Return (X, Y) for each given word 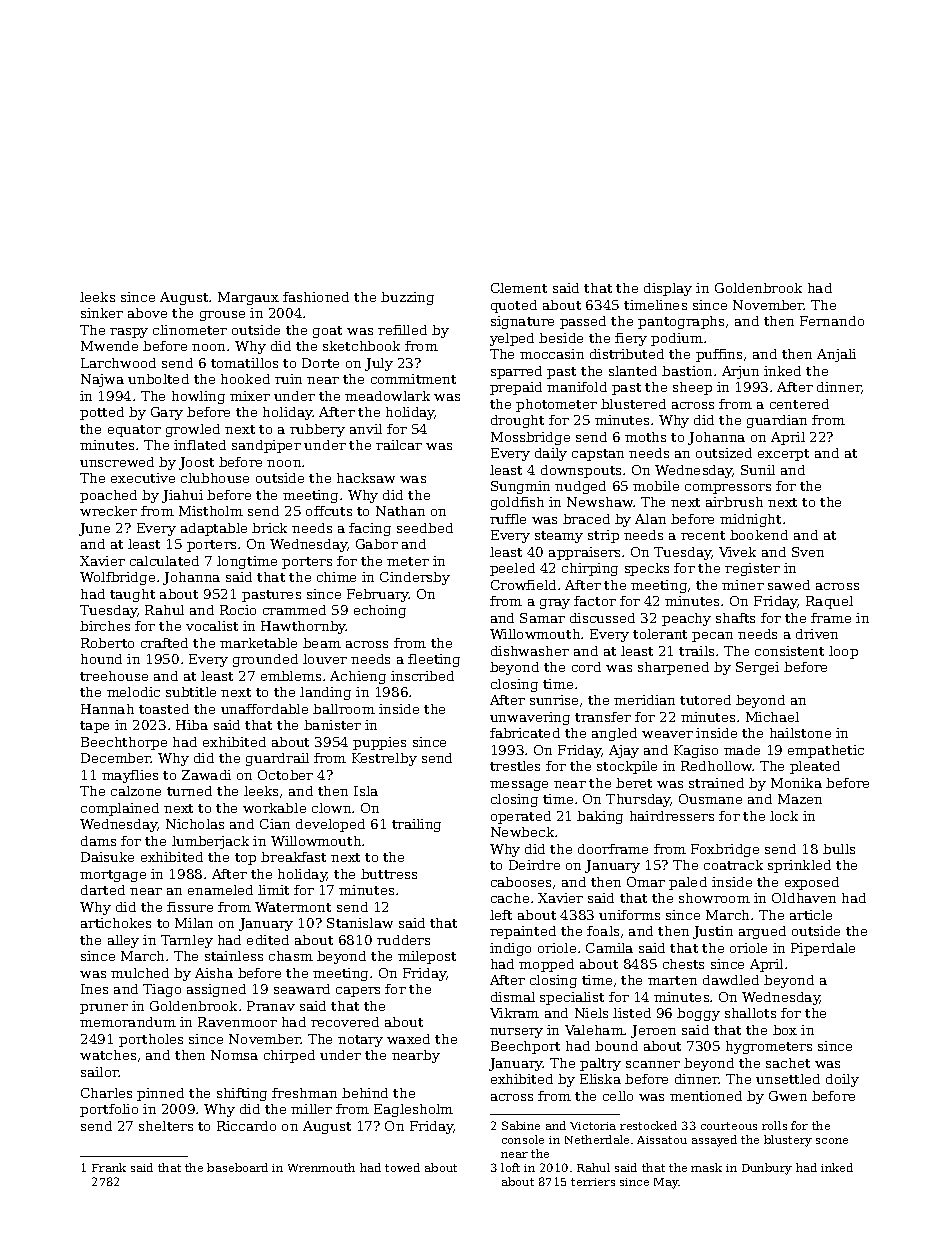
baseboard (237, 1167)
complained (120, 809)
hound (101, 659)
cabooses (521, 882)
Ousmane (710, 799)
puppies (379, 743)
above (147, 313)
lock (784, 816)
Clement (519, 288)
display (668, 289)
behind (365, 1093)
